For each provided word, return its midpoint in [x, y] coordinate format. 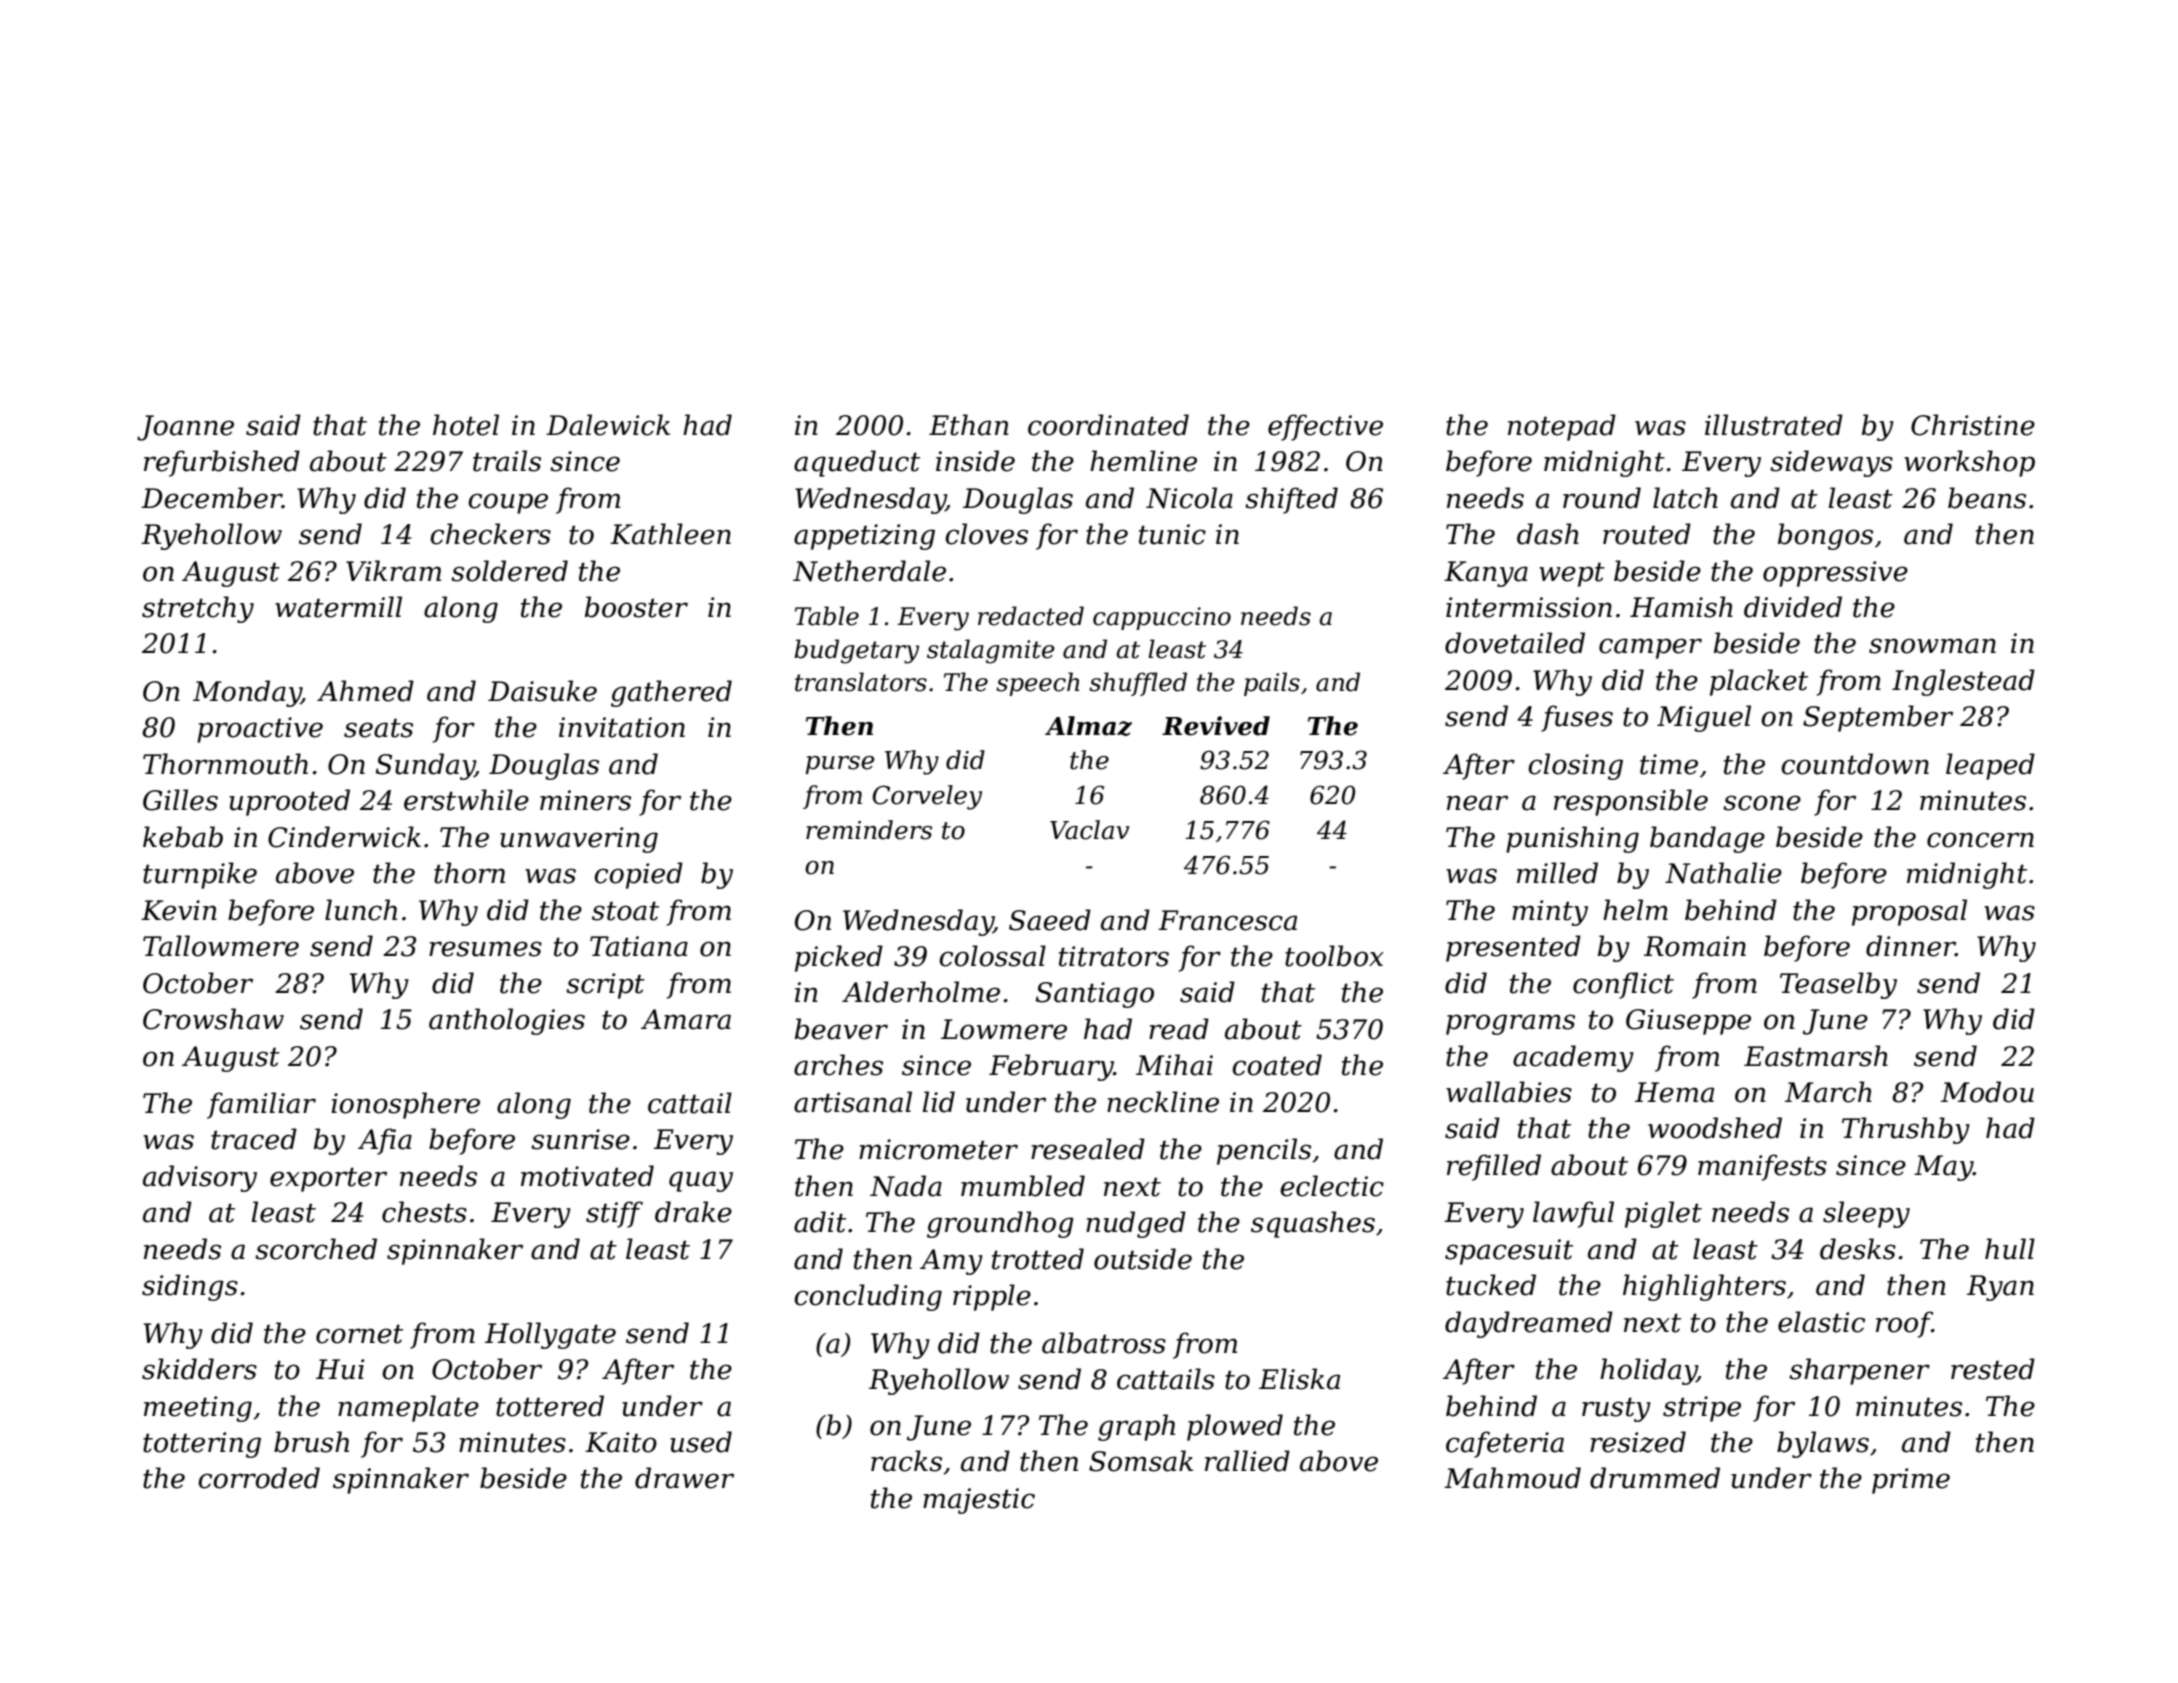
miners [585, 800]
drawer [684, 1478]
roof [1904, 1324]
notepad [1562, 427]
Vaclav [1089, 830]
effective [1325, 427]
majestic [979, 1501]
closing [1575, 766]
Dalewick [608, 425]
